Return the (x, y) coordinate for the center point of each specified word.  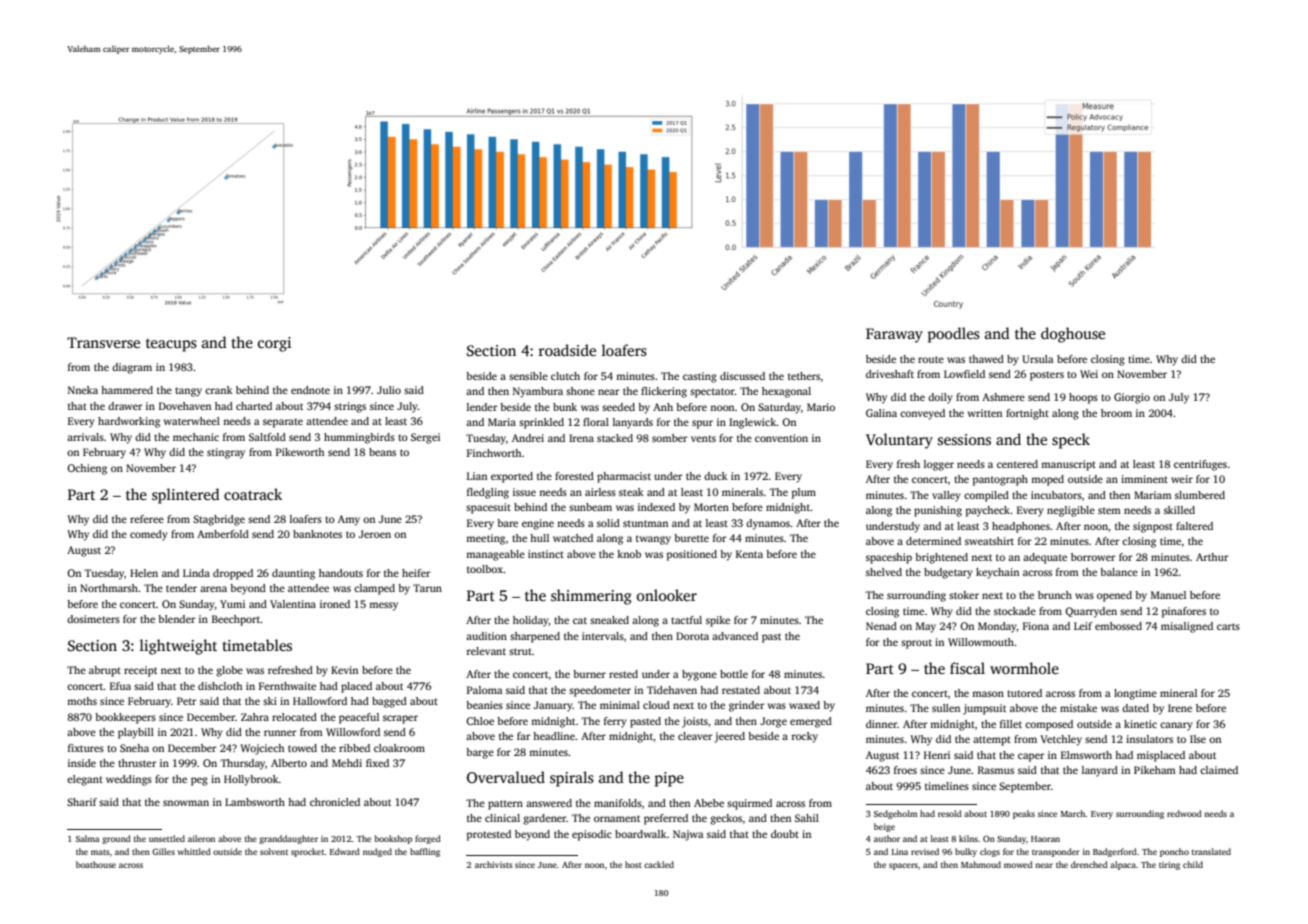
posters (1047, 376)
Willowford (353, 732)
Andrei (528, 438)
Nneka (83, 390)
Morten (711, 507)
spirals (572, 779)
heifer (416, 573)
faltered (1194, 526)
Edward (345, 851)
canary (1176, 726)
